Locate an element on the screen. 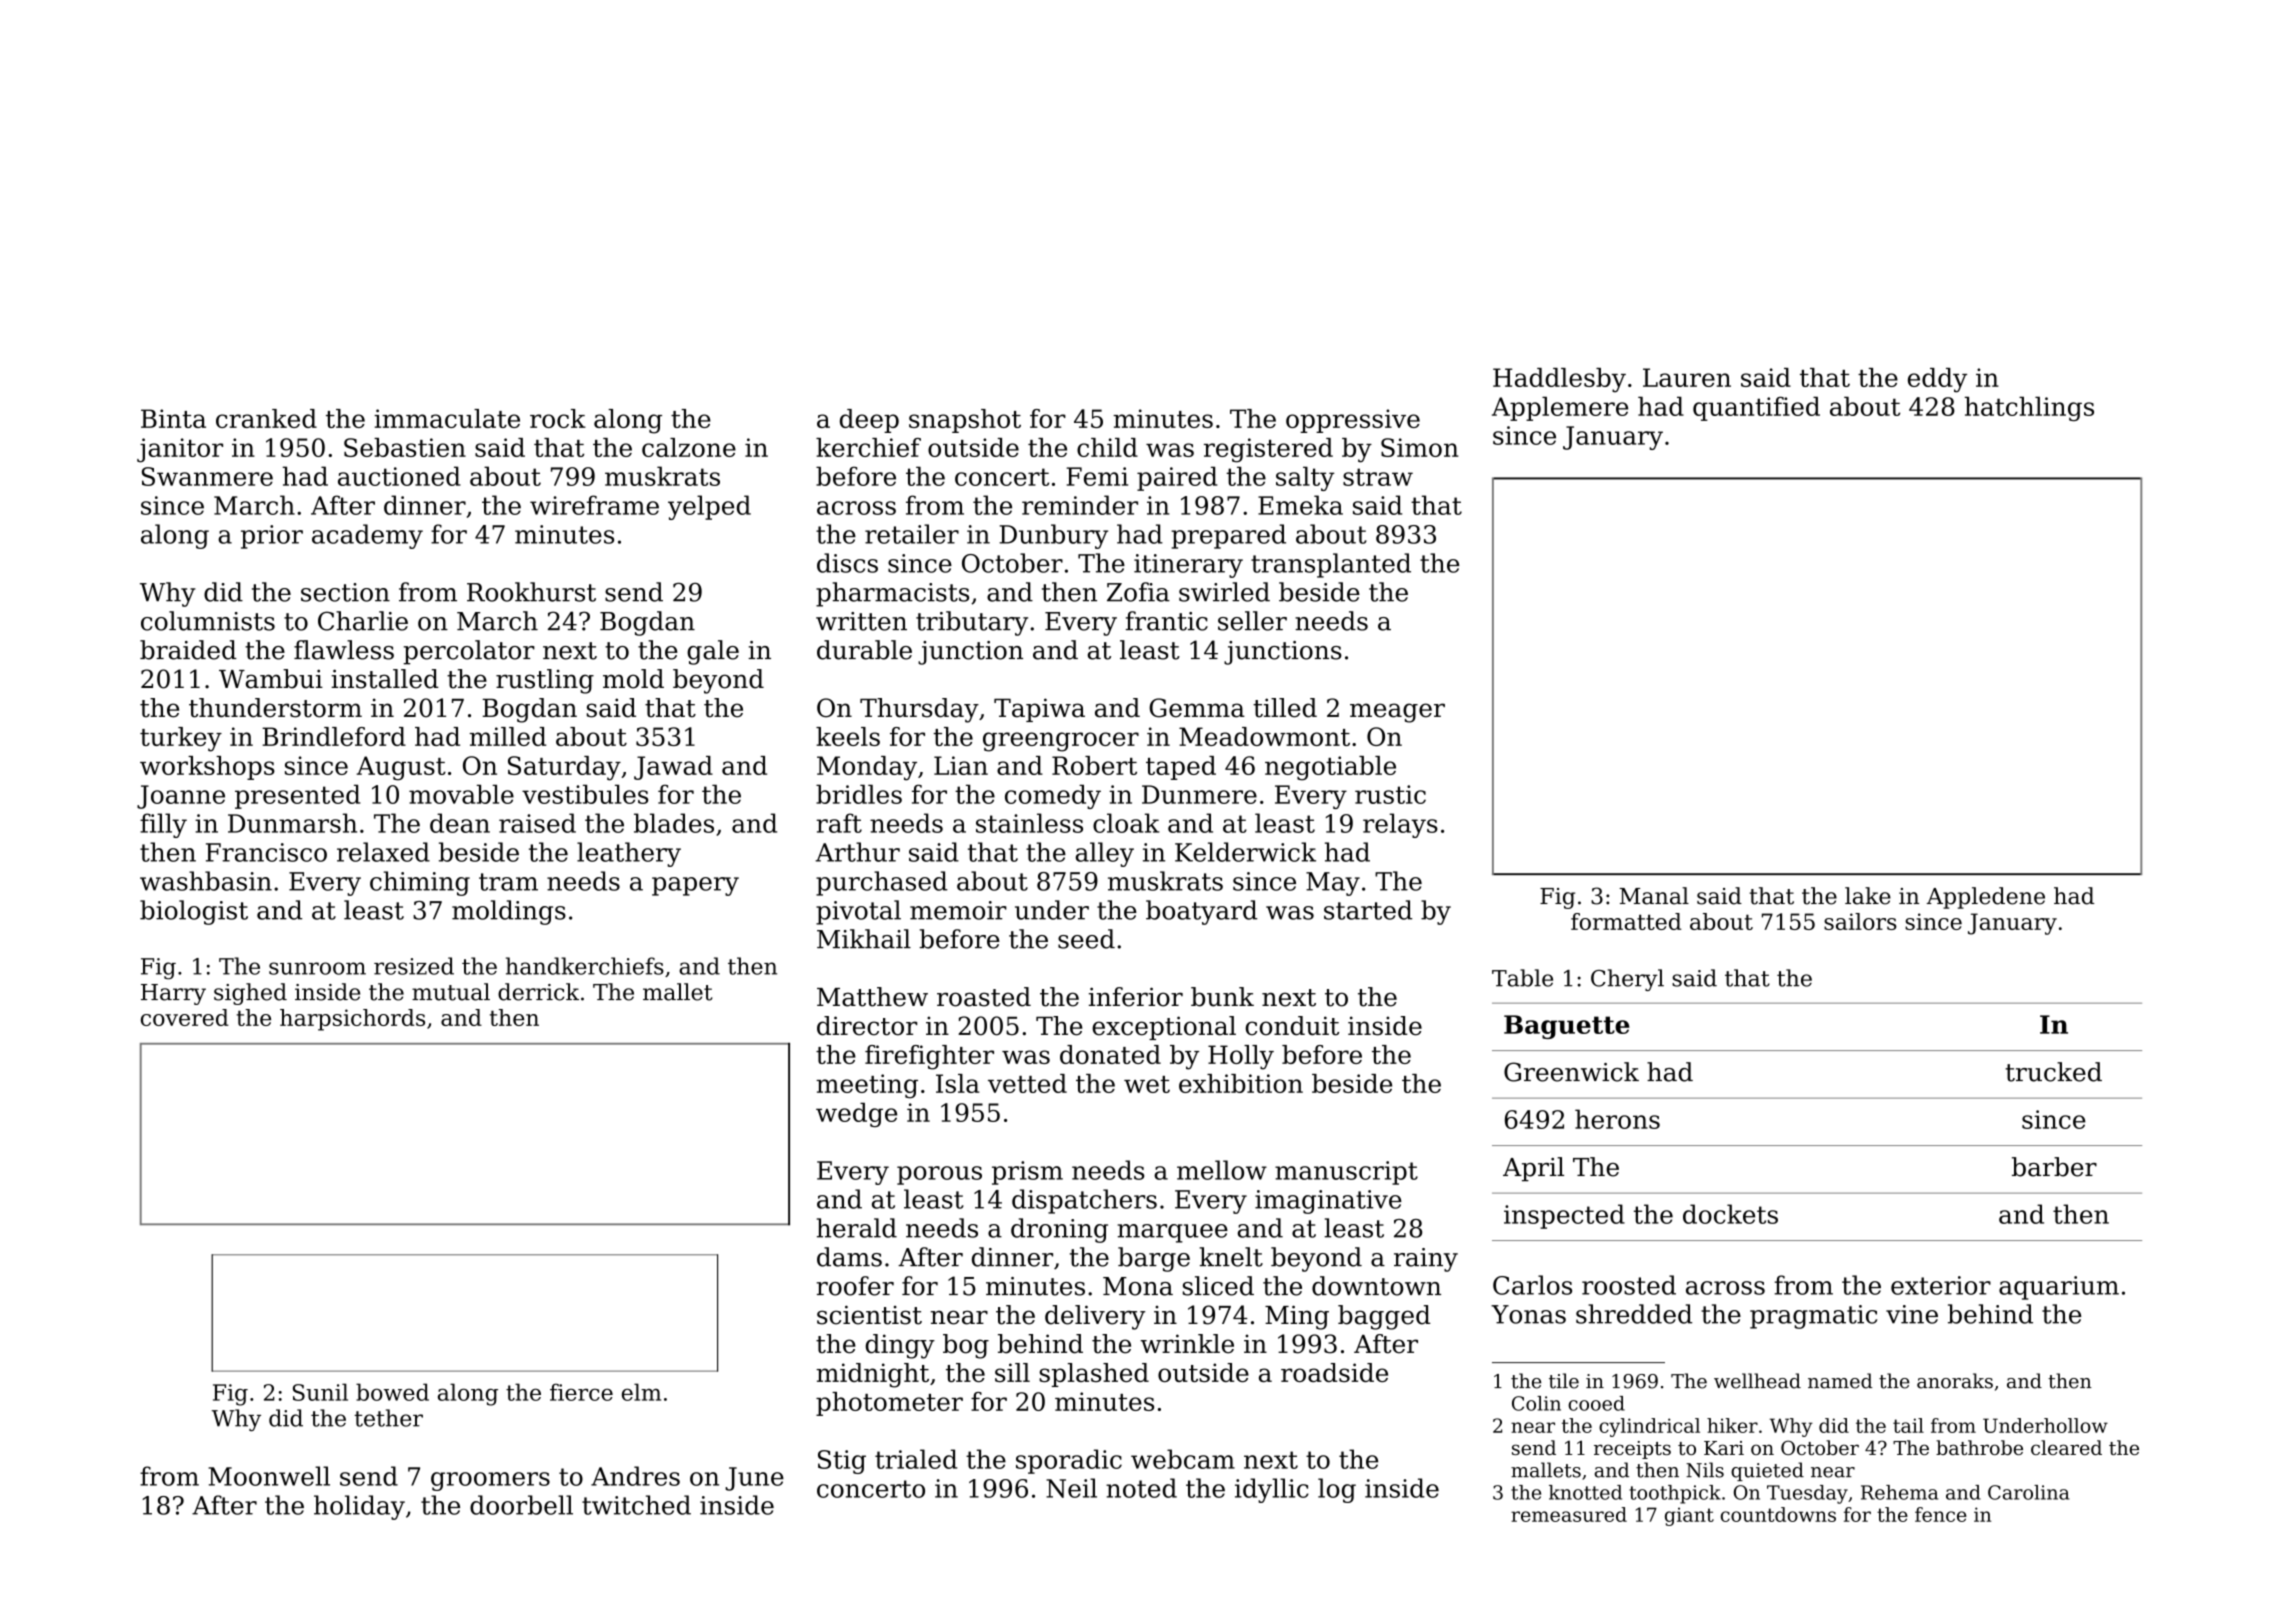 The image size is (2282, 1614). installed is located at coordinates (385, 679).
